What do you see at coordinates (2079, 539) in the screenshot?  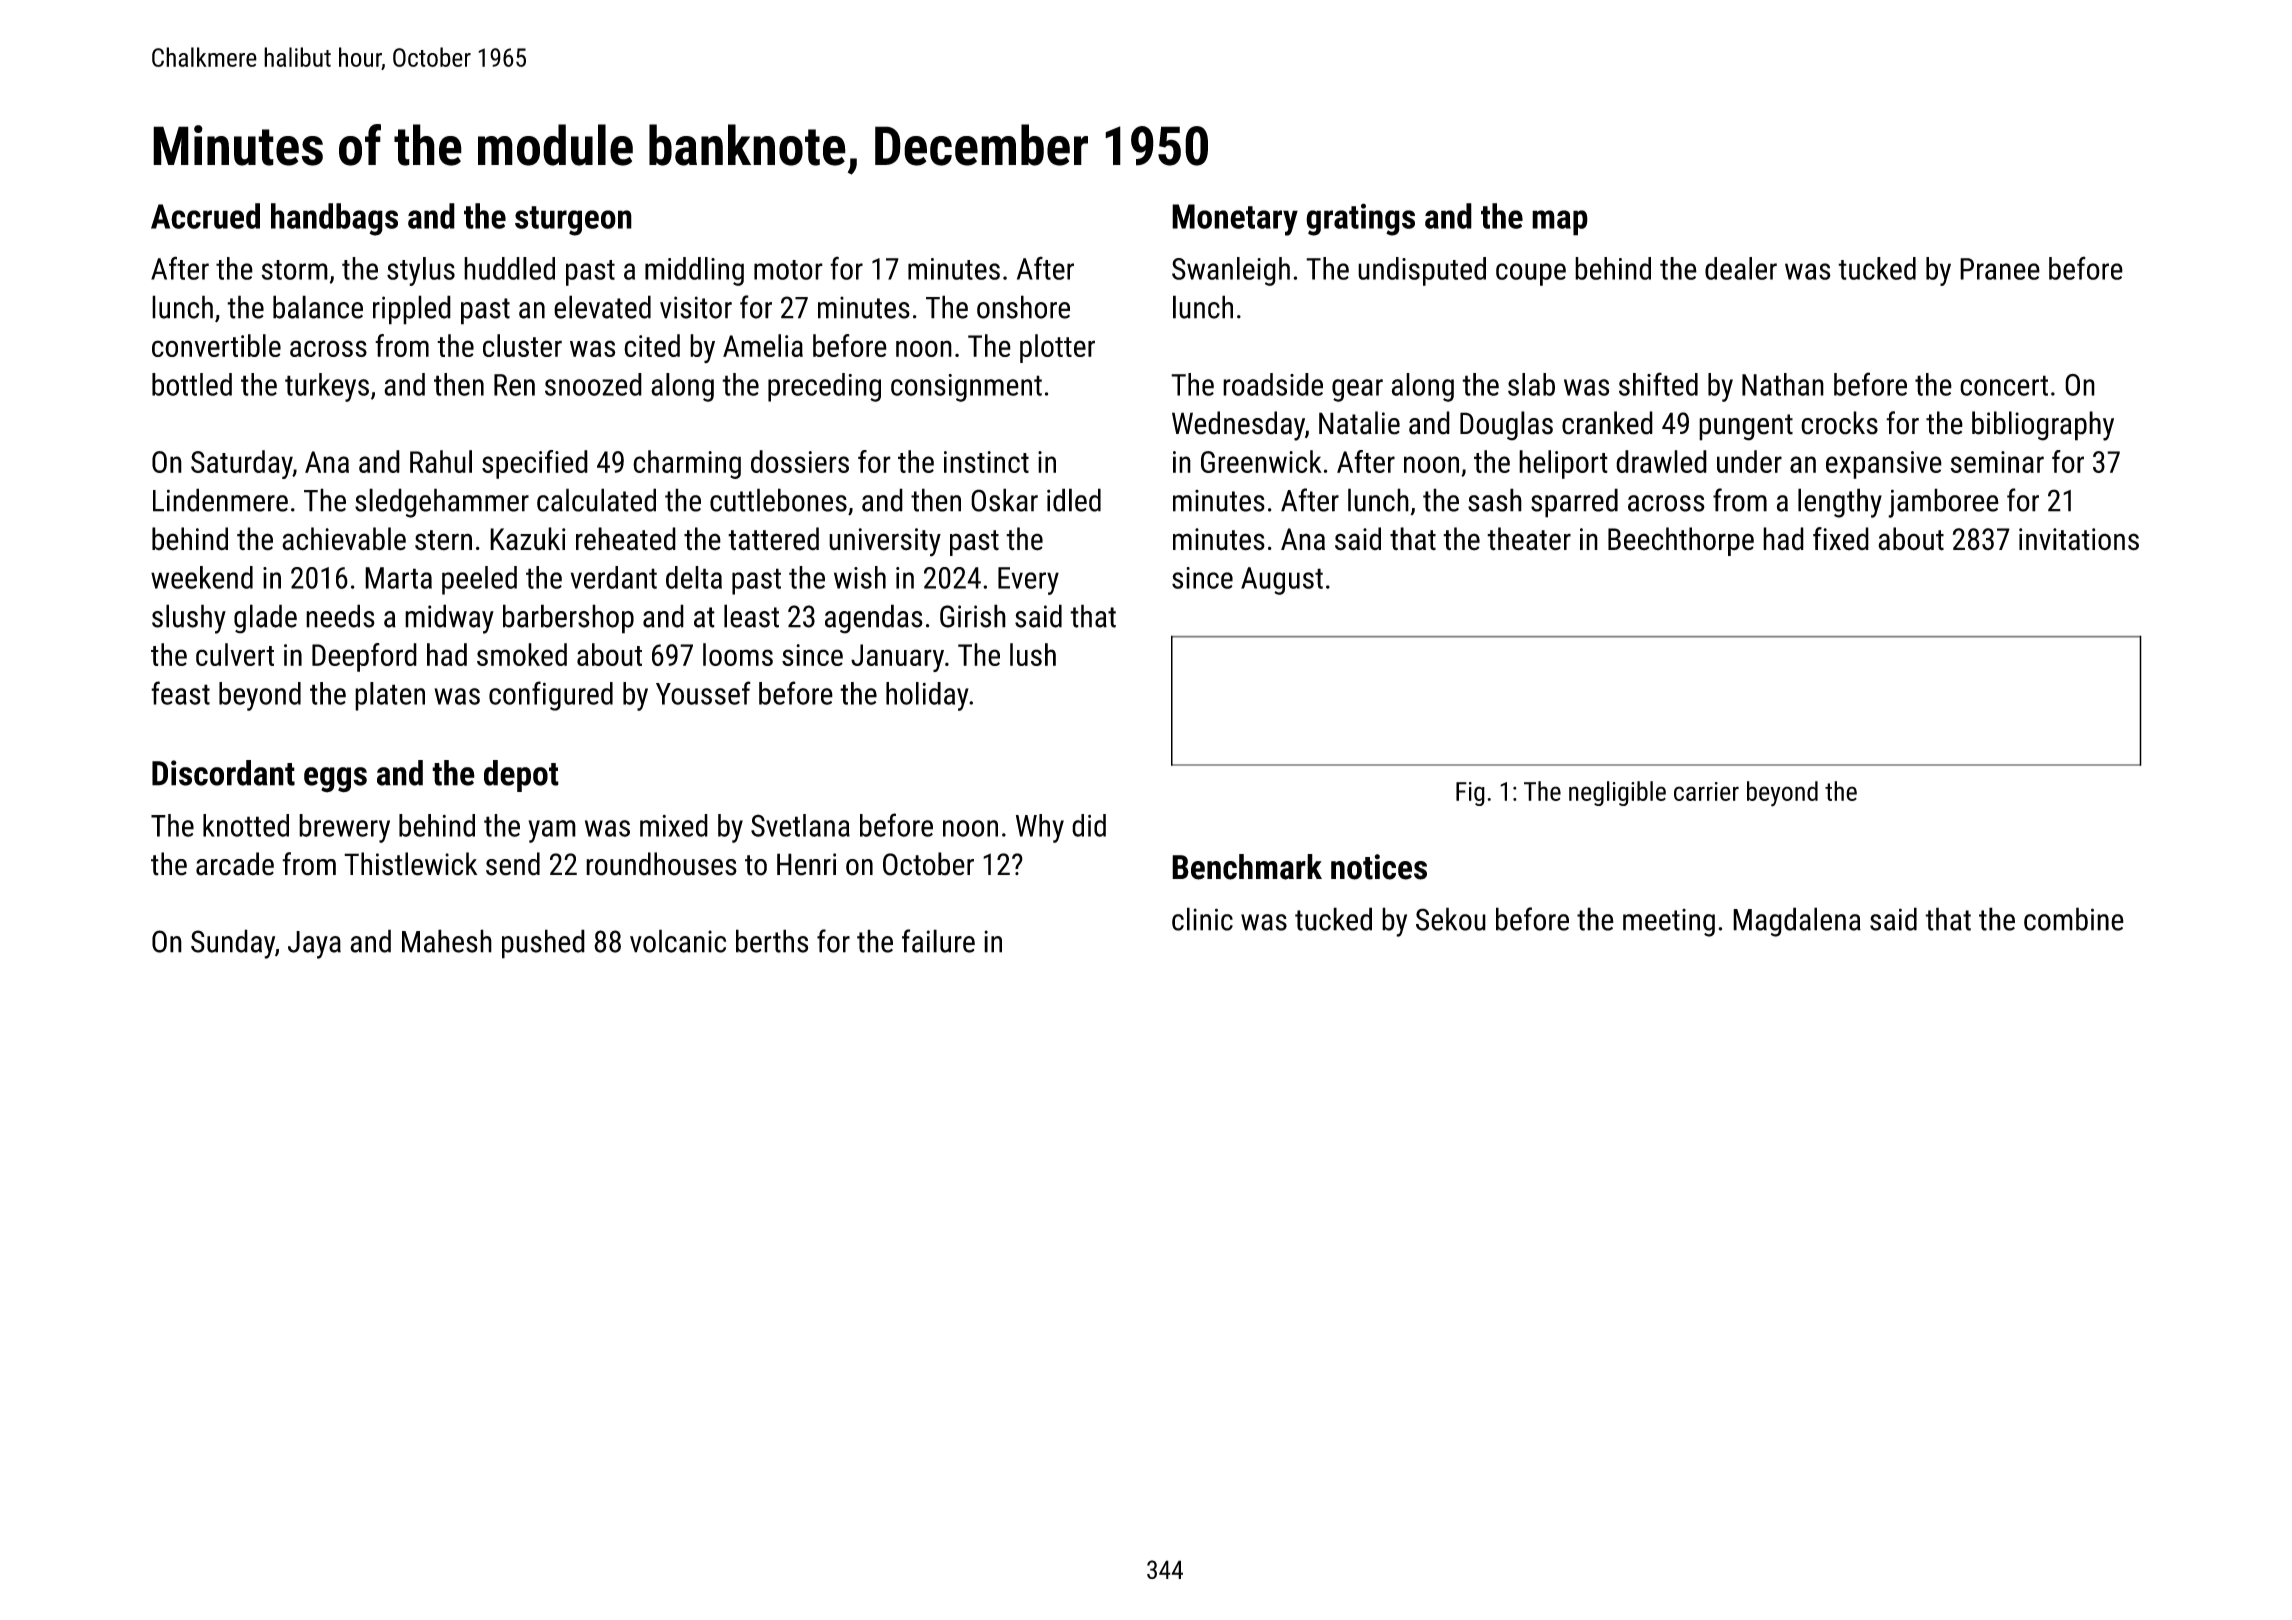 I see `invitations` at bounding box center [2079, 539].
